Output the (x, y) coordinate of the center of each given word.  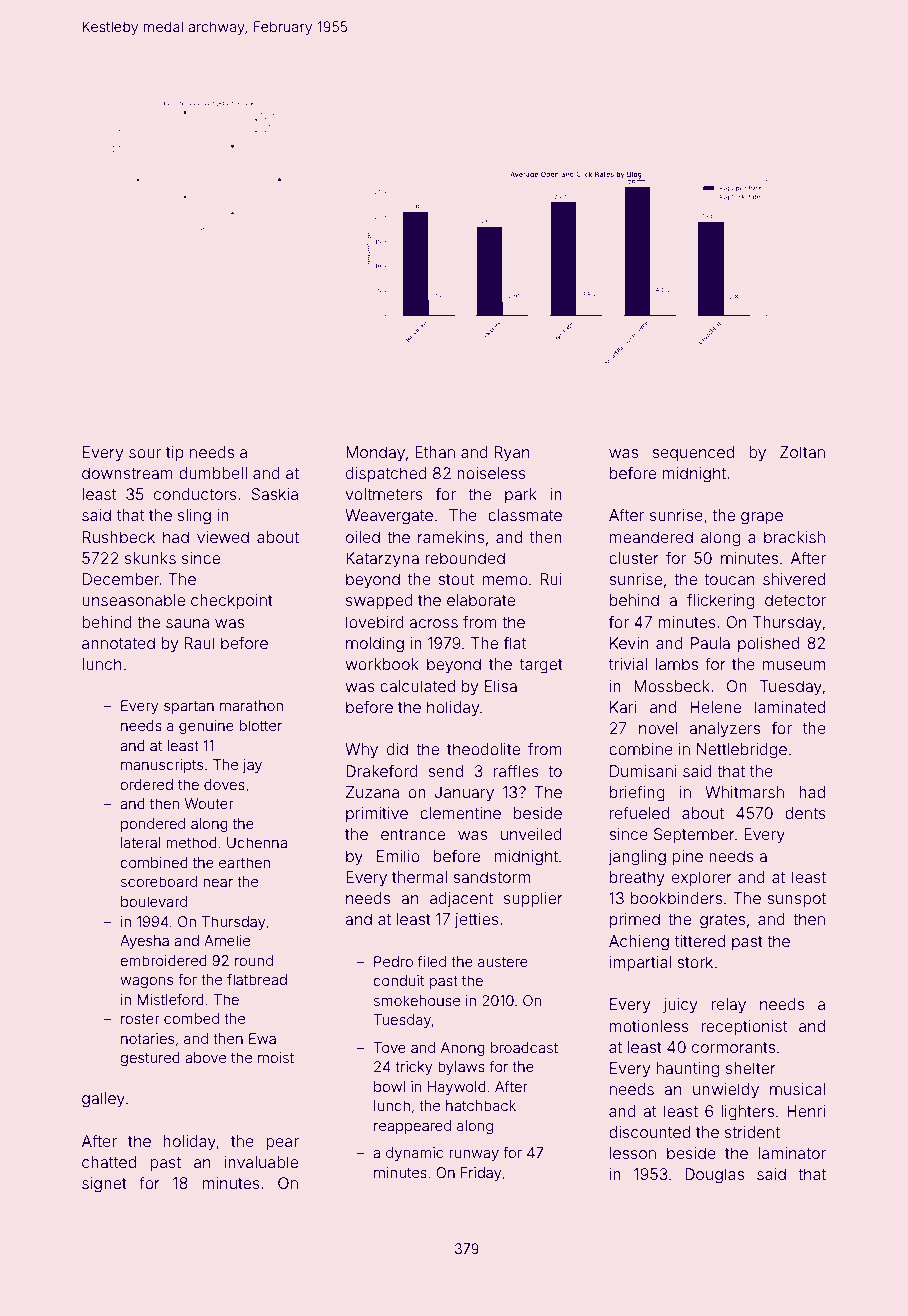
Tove (390, 1047)
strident (752, 1132)
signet (104, 1185)
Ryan (512, 454)
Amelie (227, 940)
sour (145, 453)
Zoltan (802, 452)
